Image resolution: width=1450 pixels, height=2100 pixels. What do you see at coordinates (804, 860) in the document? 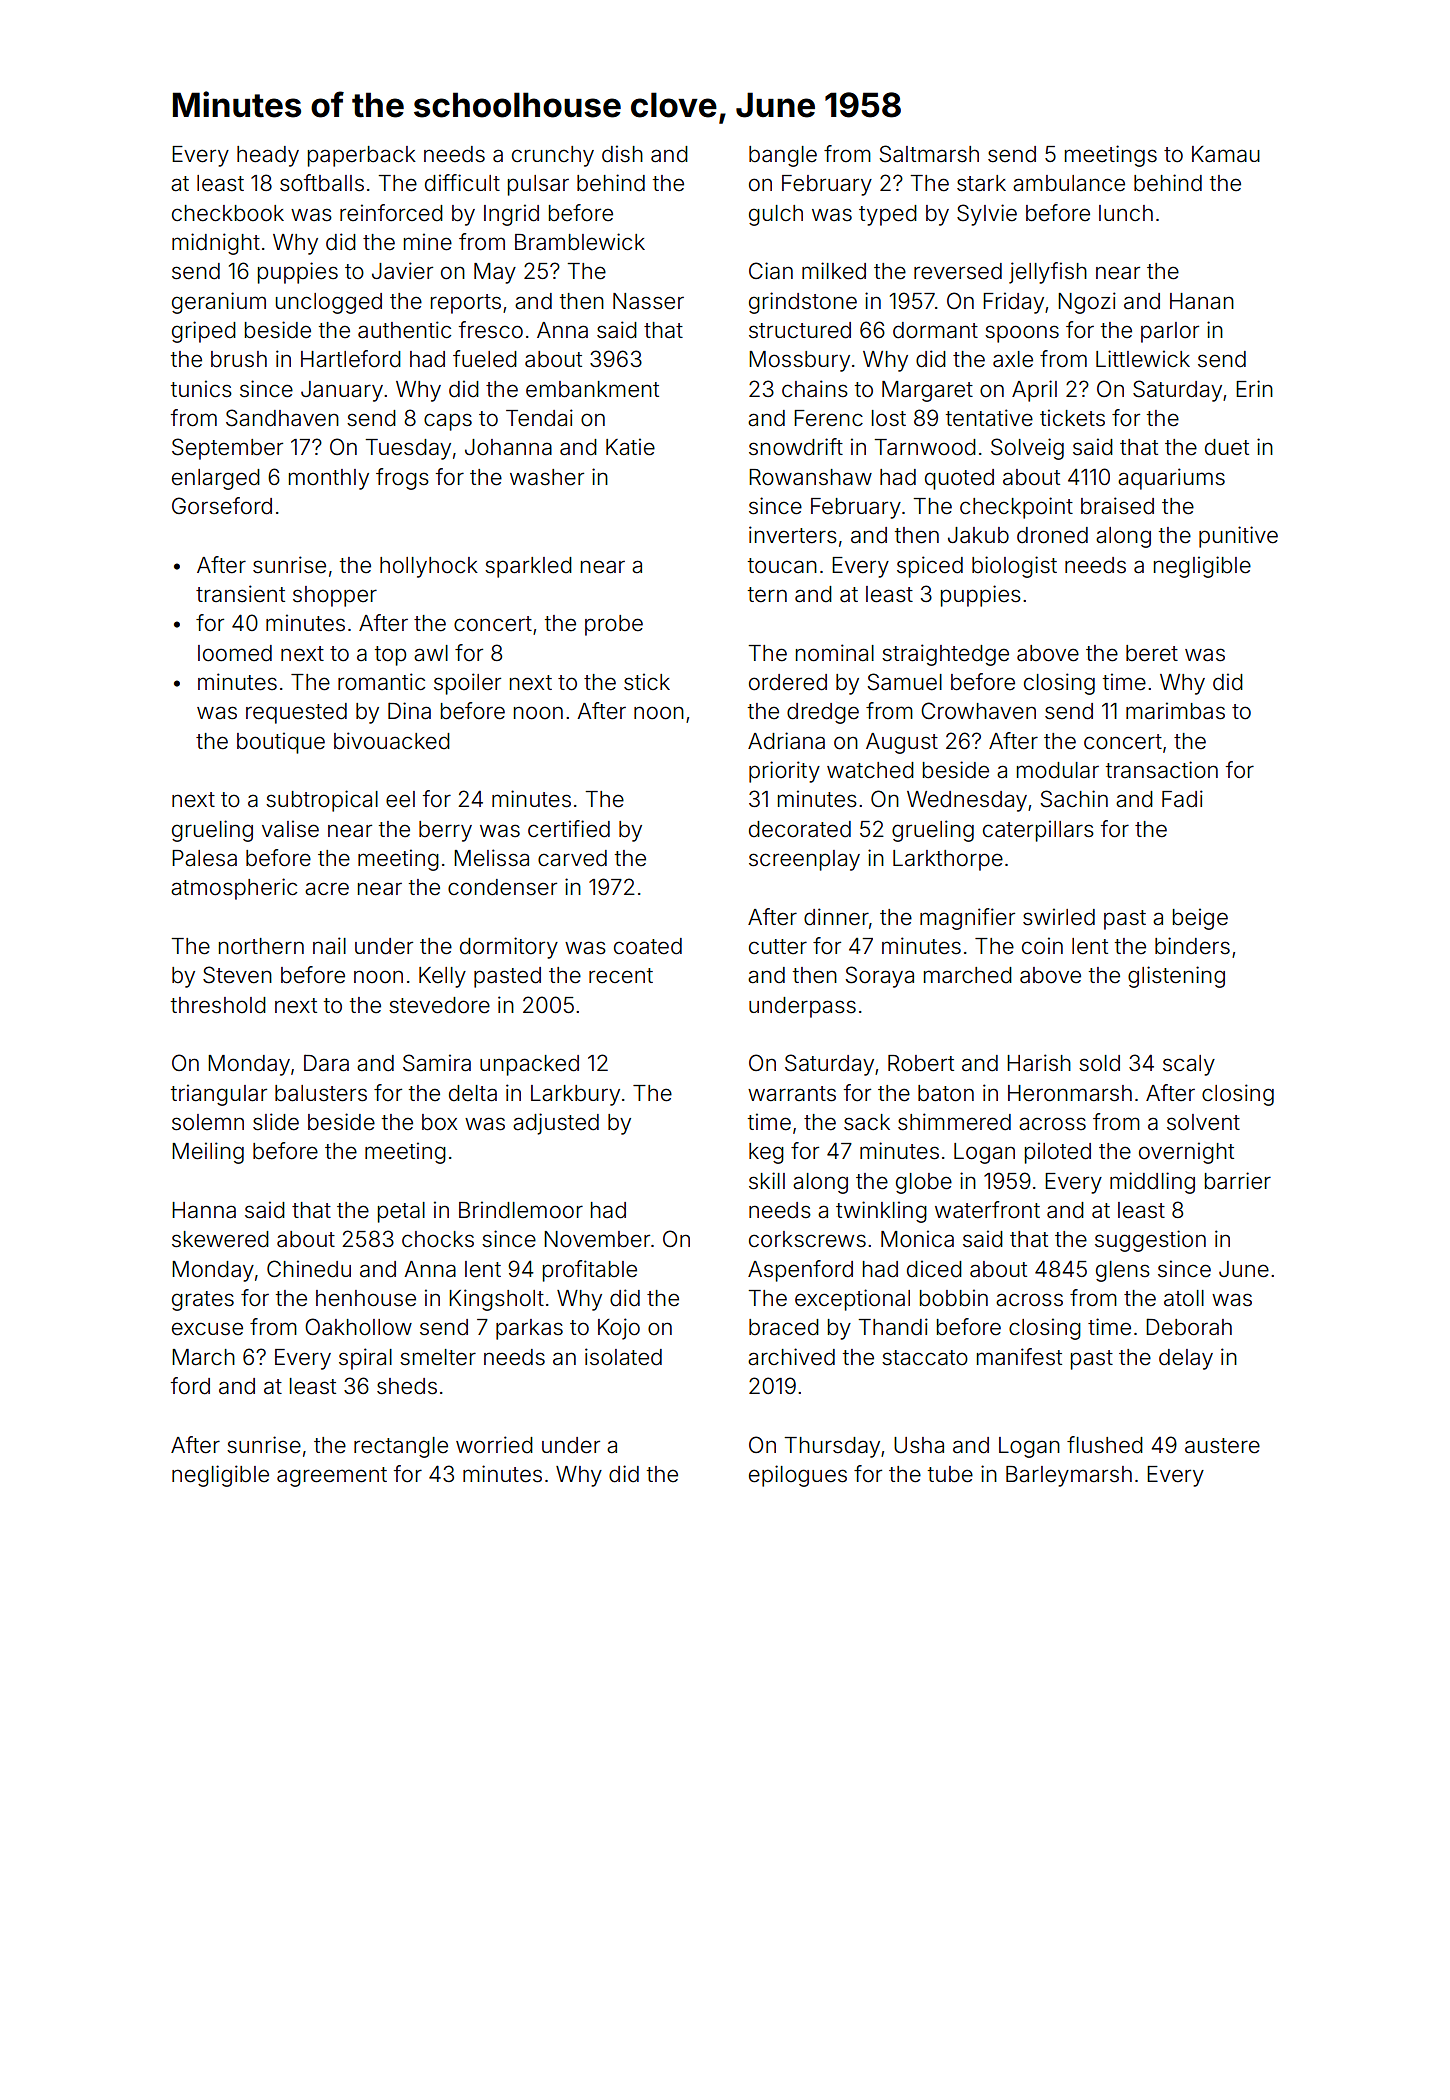
I see `screenplay` at bounding box center [804, 860].
